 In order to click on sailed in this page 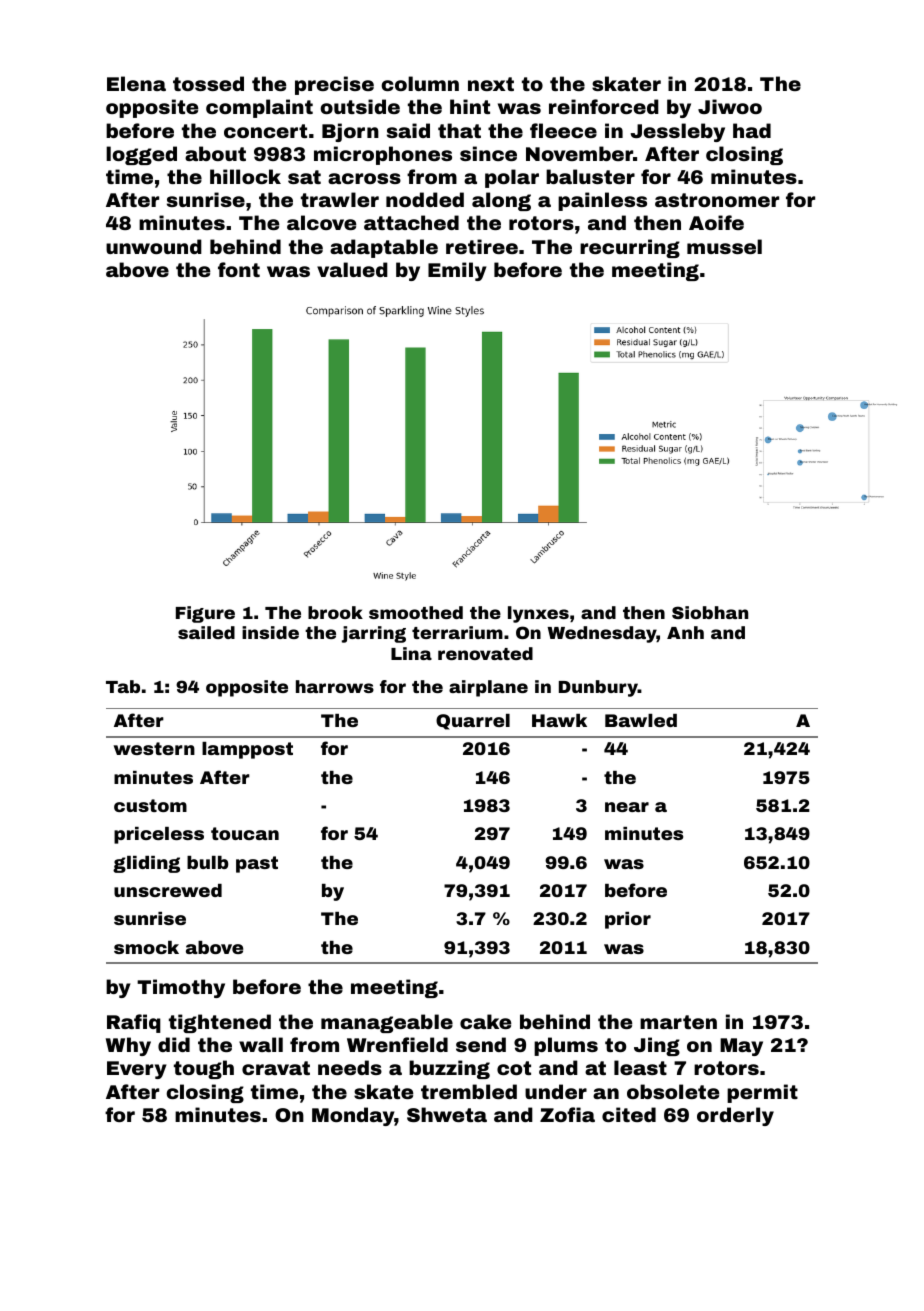, I will do `click(206, 632)`.
